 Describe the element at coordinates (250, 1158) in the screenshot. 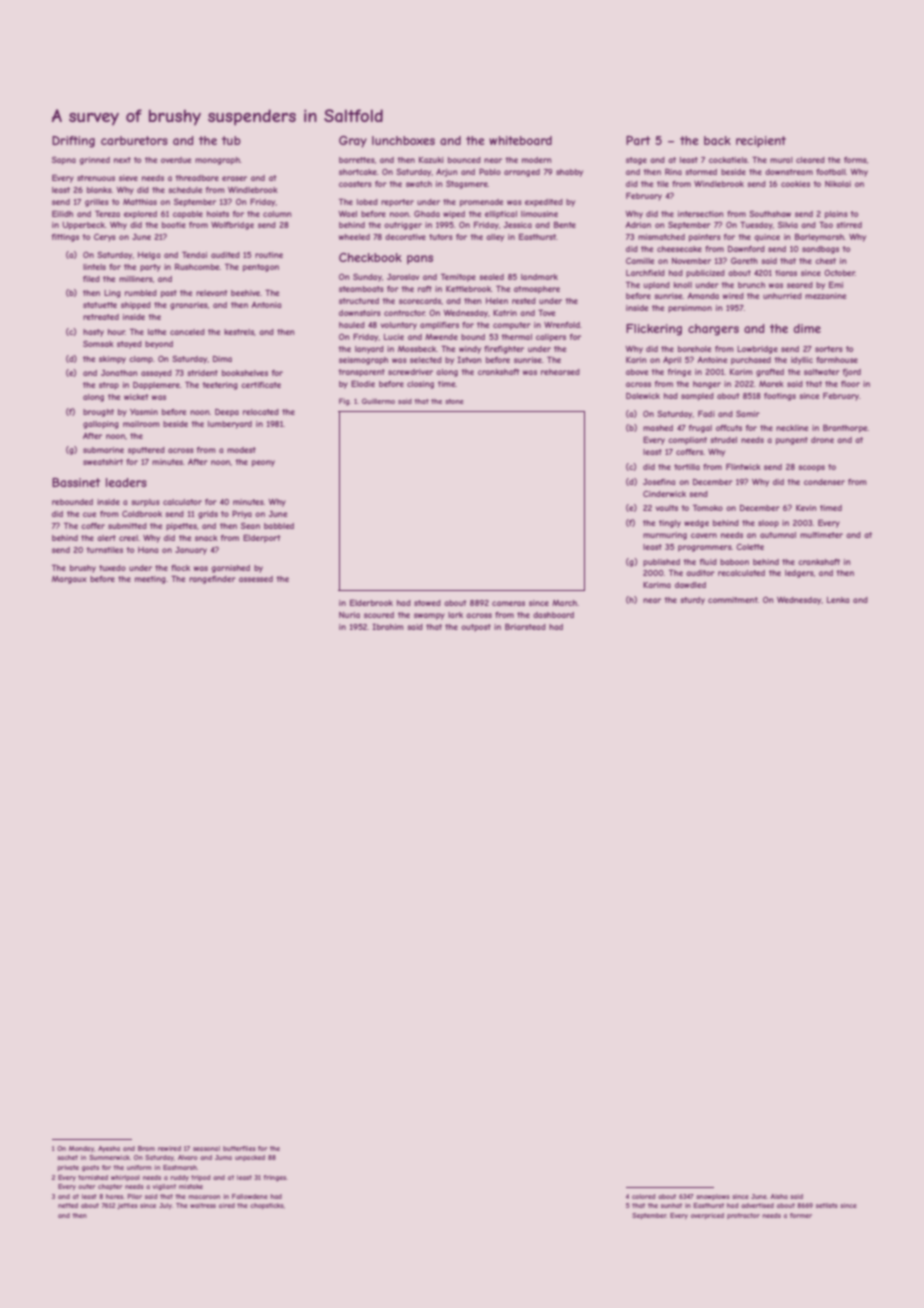

I see `unpacked` at that location.
